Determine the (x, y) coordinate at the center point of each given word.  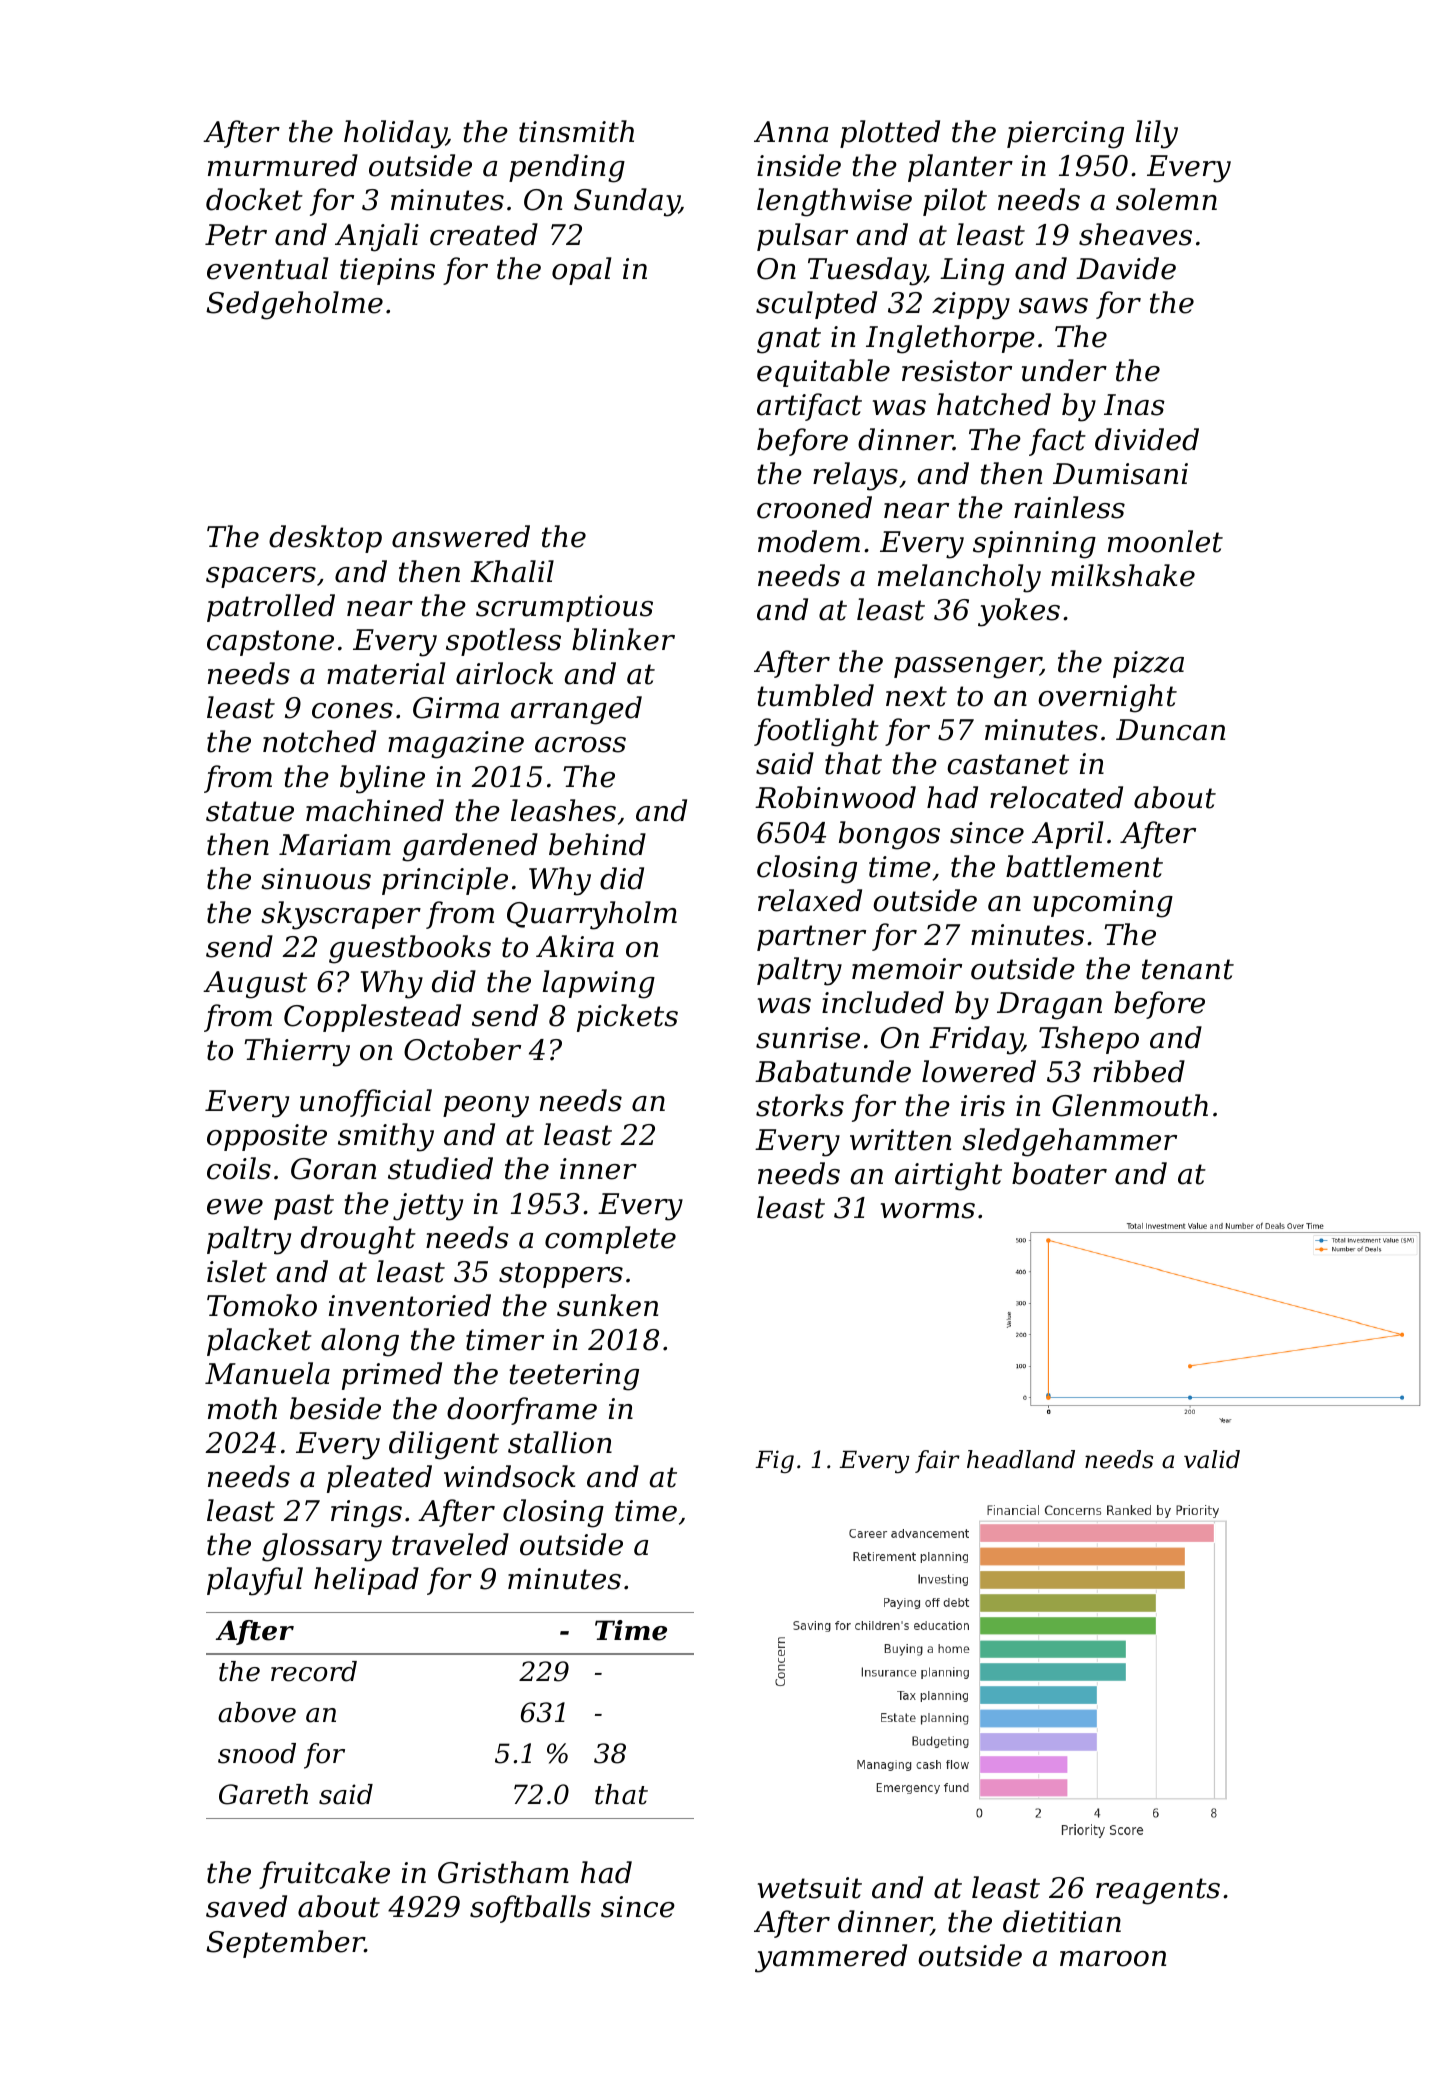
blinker (623, 639)
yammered (831, 1958)
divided (1147, 439)
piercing (1065, 135)
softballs (530, 1909)
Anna (791, 132)
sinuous (316, 879)
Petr (236, 235)
